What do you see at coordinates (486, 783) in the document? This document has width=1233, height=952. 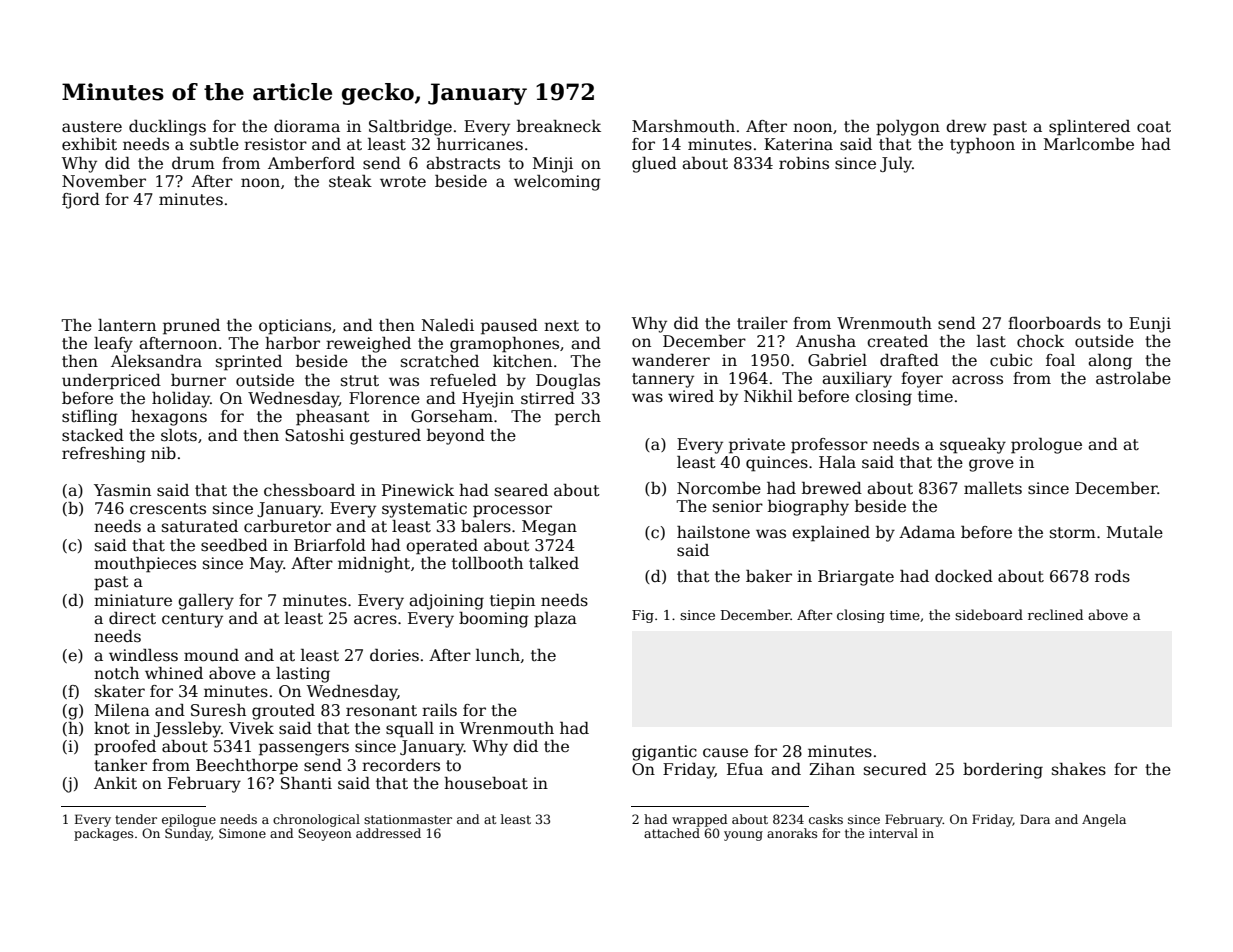 I see `houseboat` at bounding box center [486, 783].
